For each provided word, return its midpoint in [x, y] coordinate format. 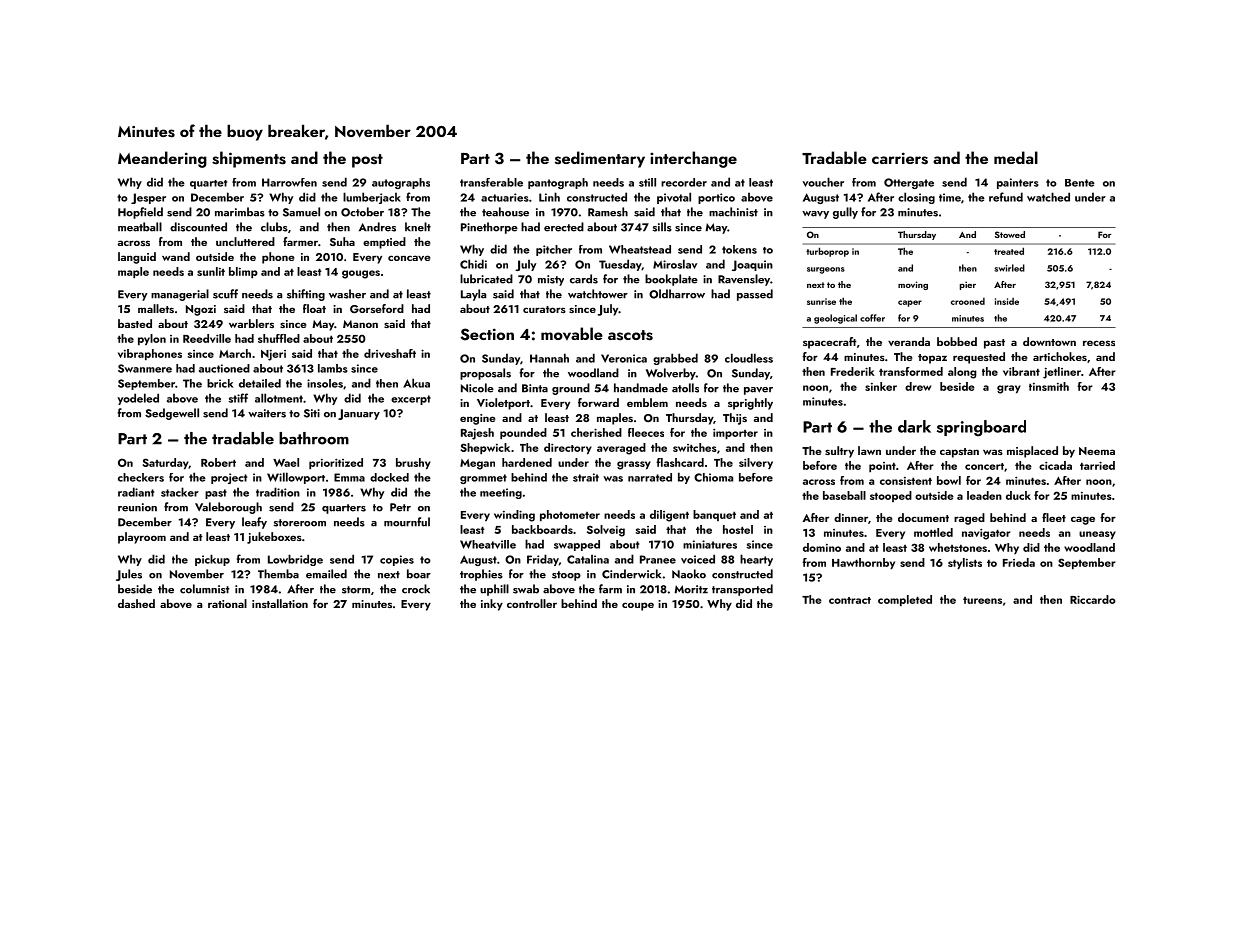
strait [586, 477]
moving [913, 285]
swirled [1009, 268]
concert [984, 466]
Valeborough [228, 508]
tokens [739, 249]
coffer [872, 318]
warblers [251, 323]
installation [280, 603]
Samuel [301, 212]
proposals [485, 374]
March [235, 353]
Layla [473, 295]
